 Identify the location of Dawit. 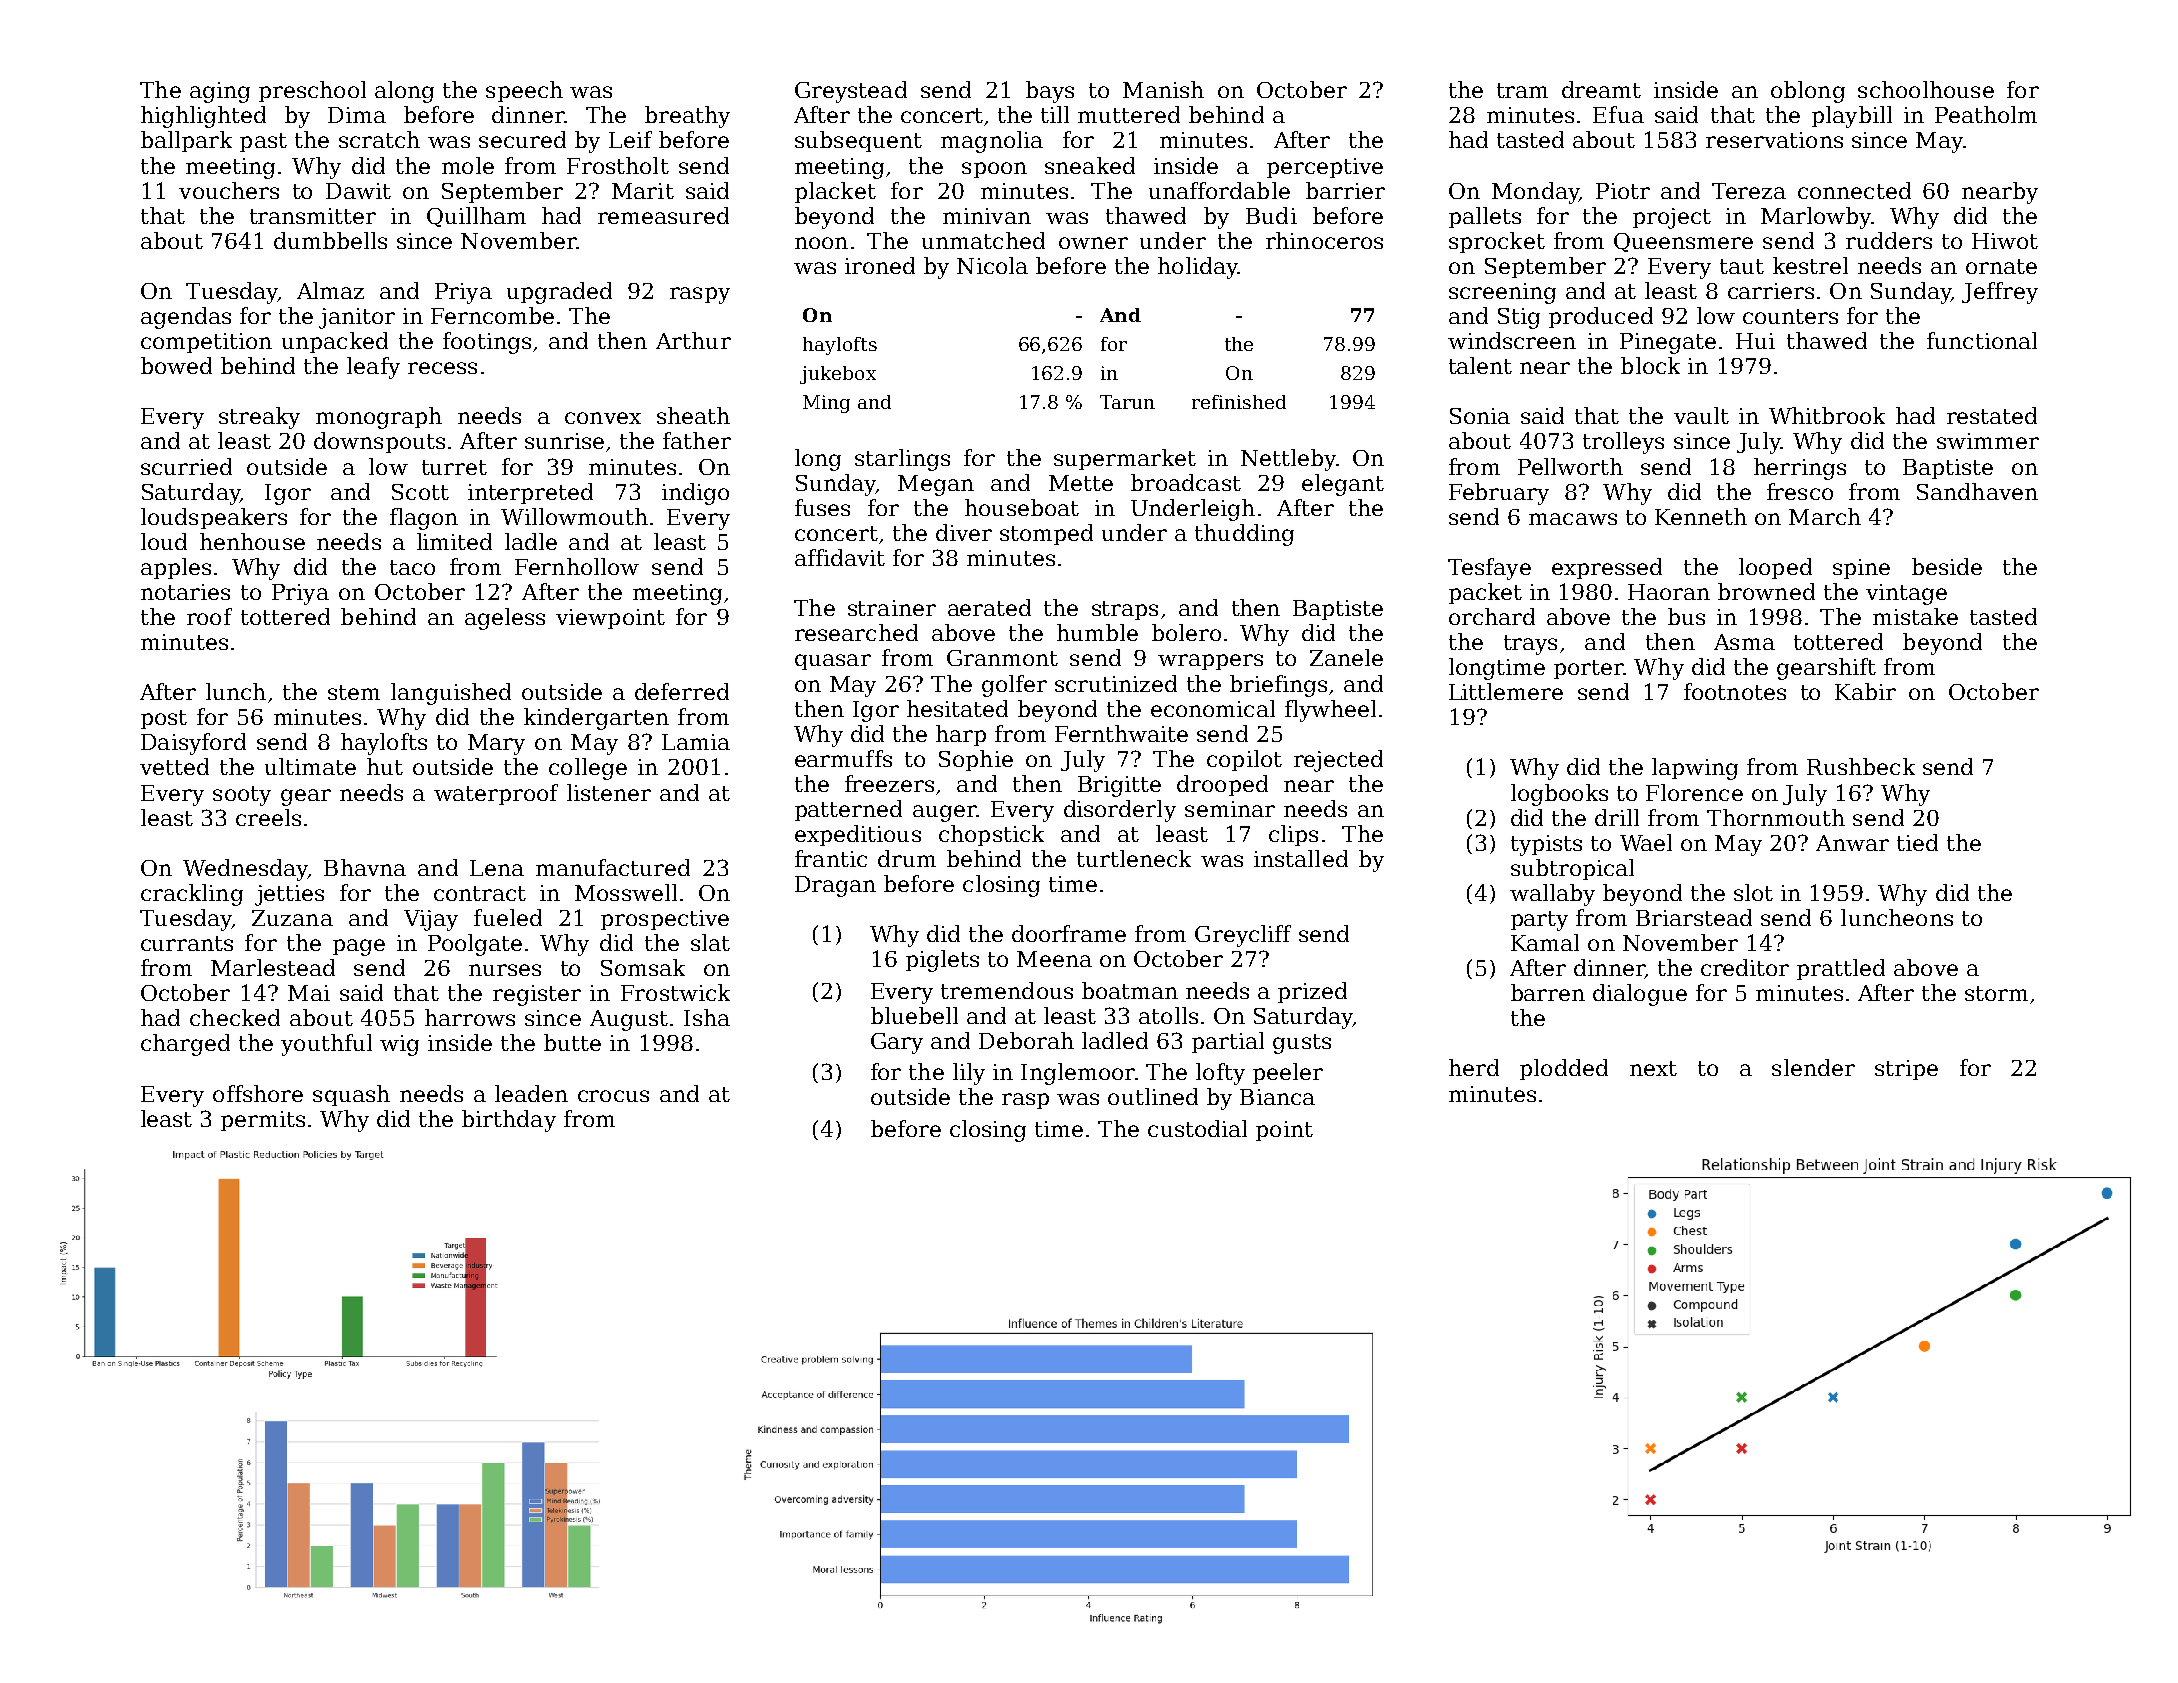
(358, 191).
